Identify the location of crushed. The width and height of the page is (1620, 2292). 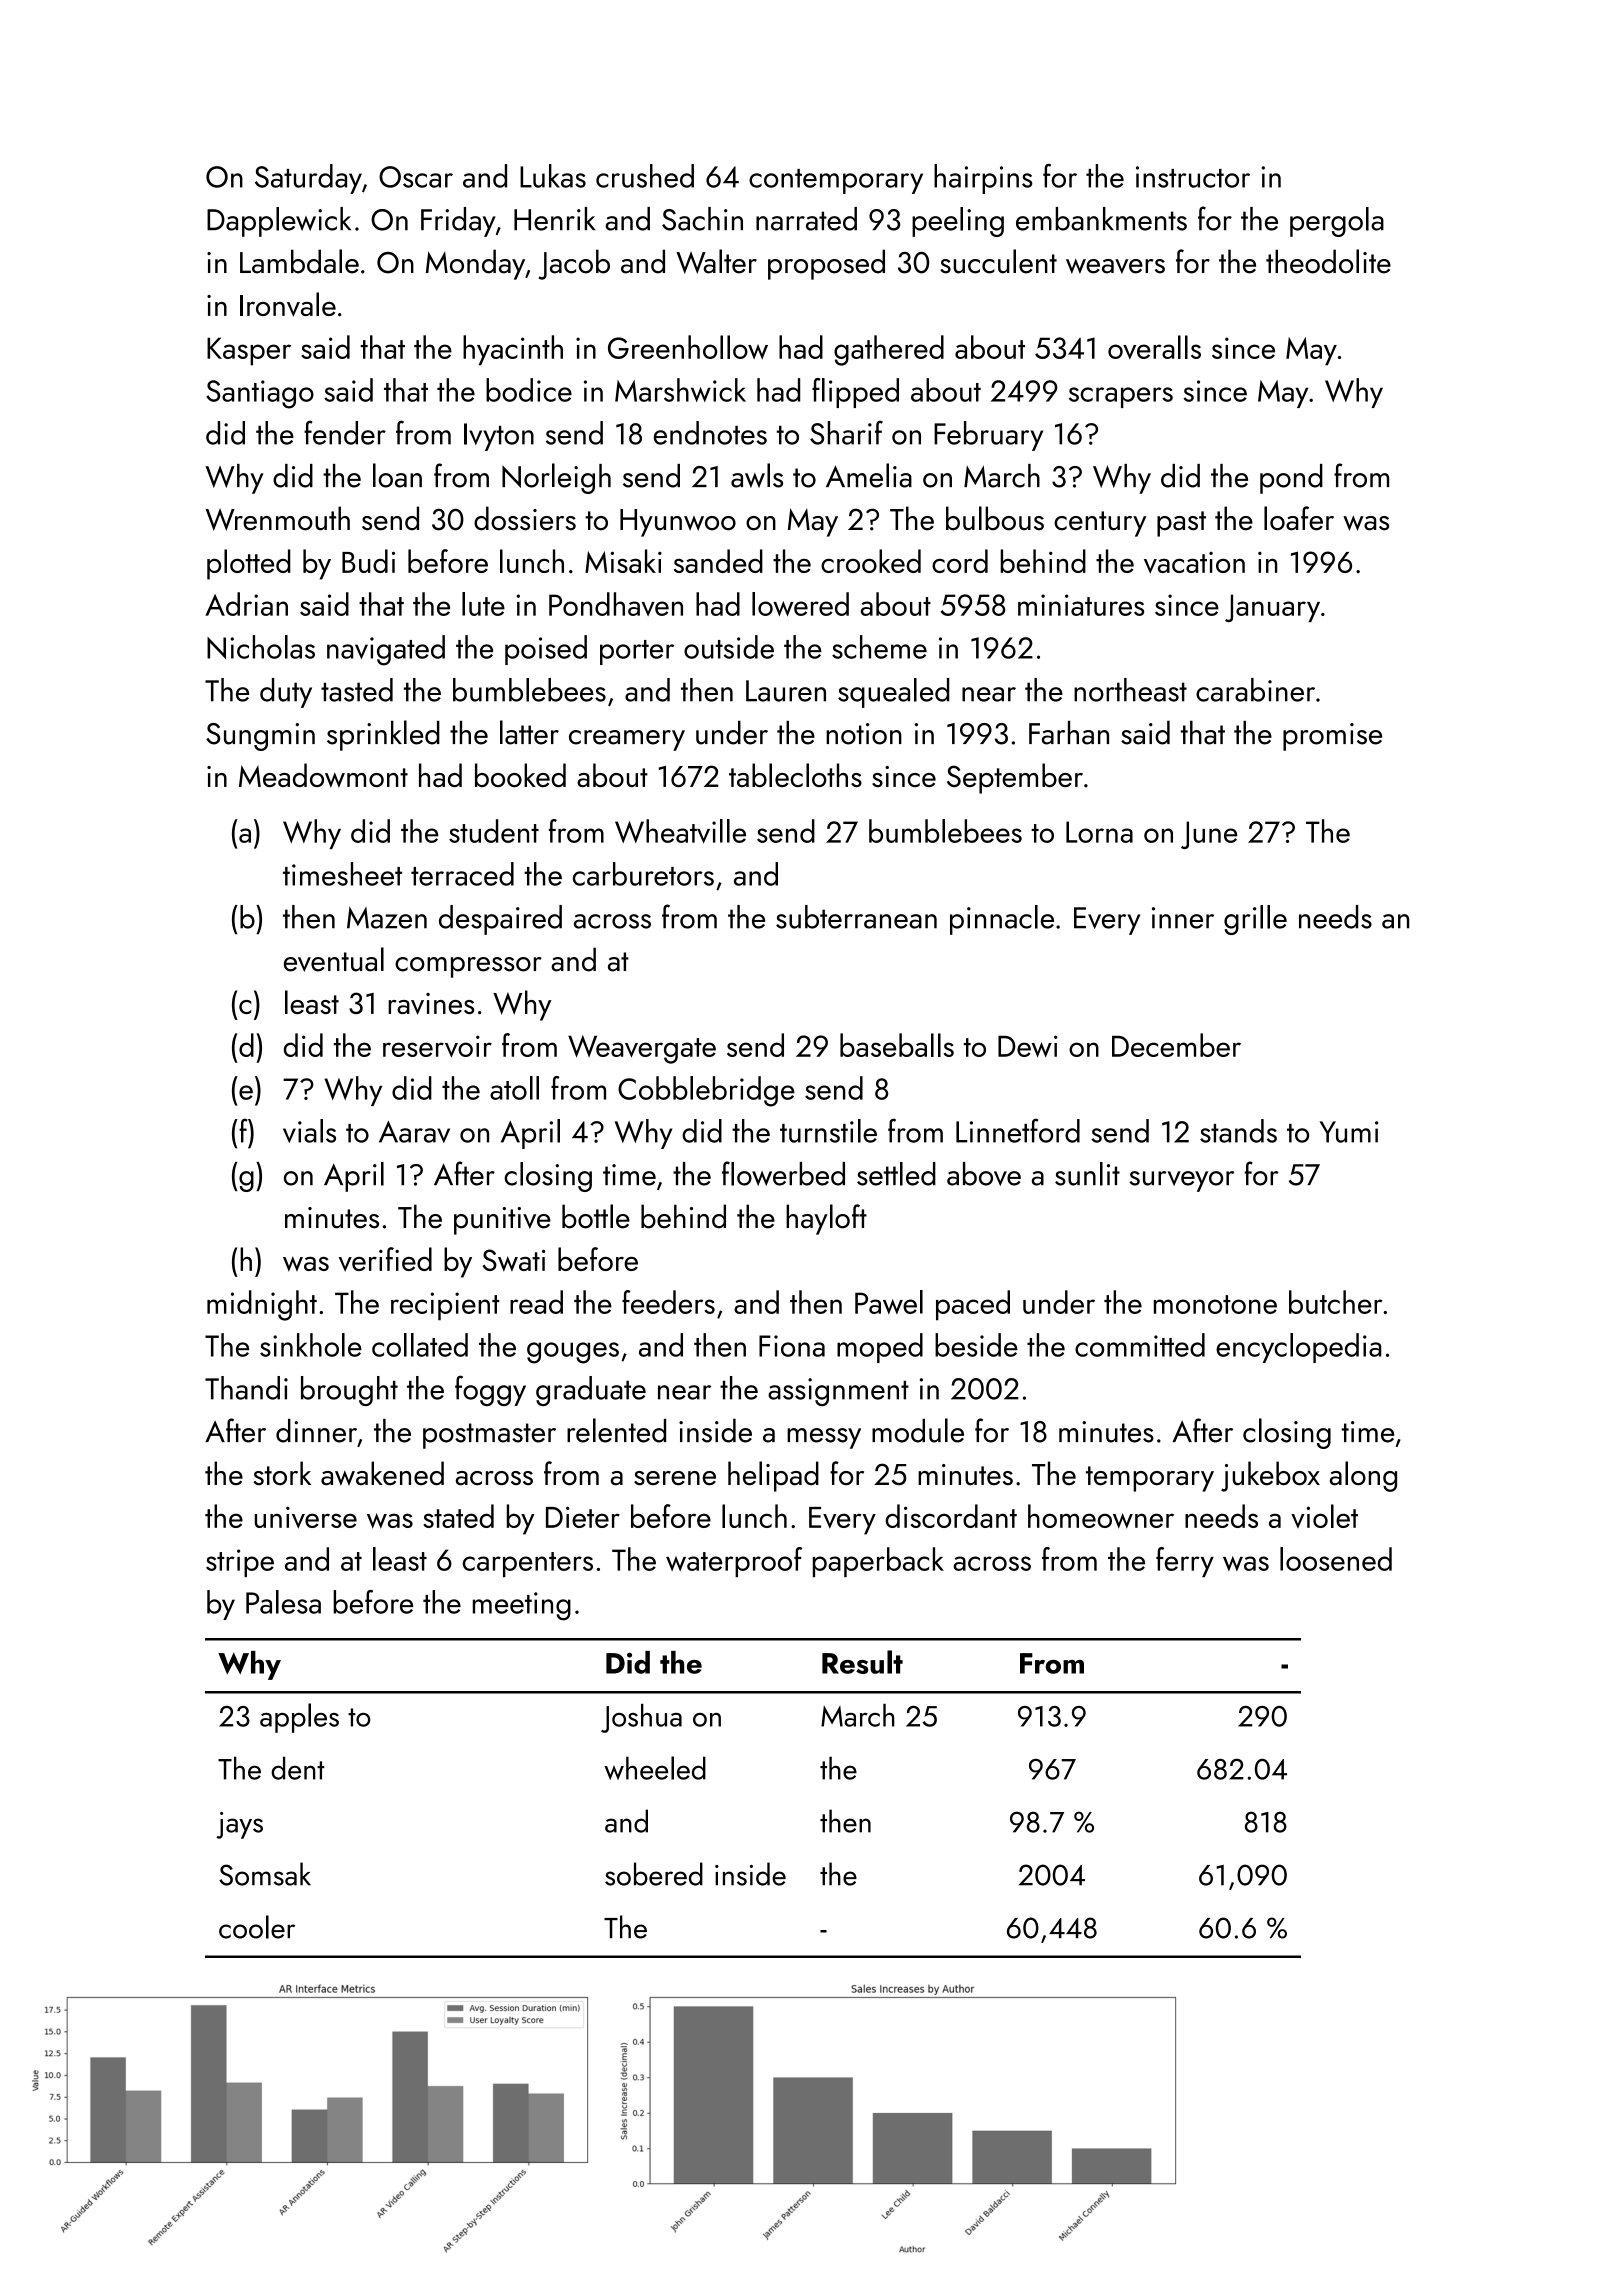
(645, 176).
